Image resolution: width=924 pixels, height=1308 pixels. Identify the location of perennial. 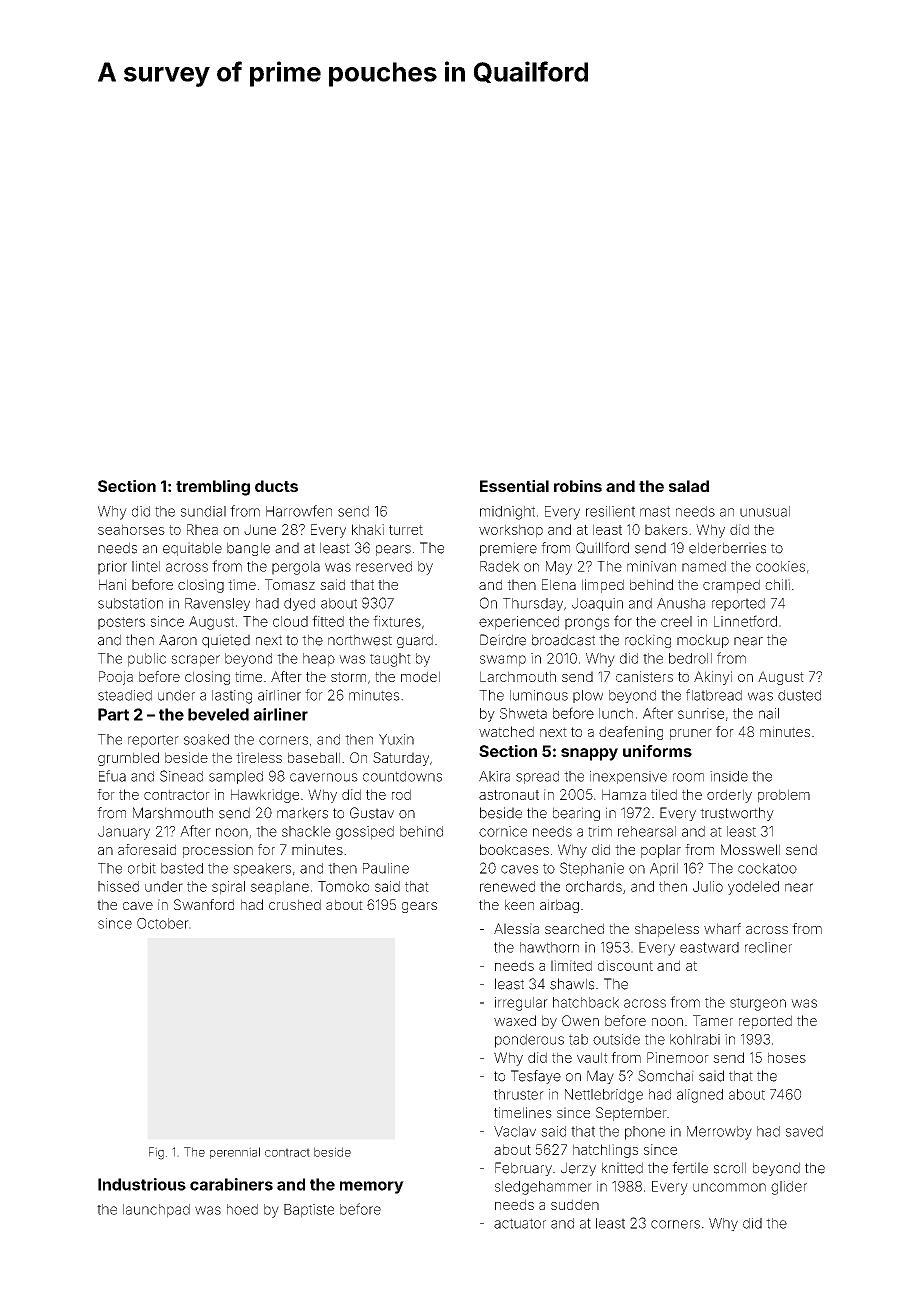
(235, 1153).
